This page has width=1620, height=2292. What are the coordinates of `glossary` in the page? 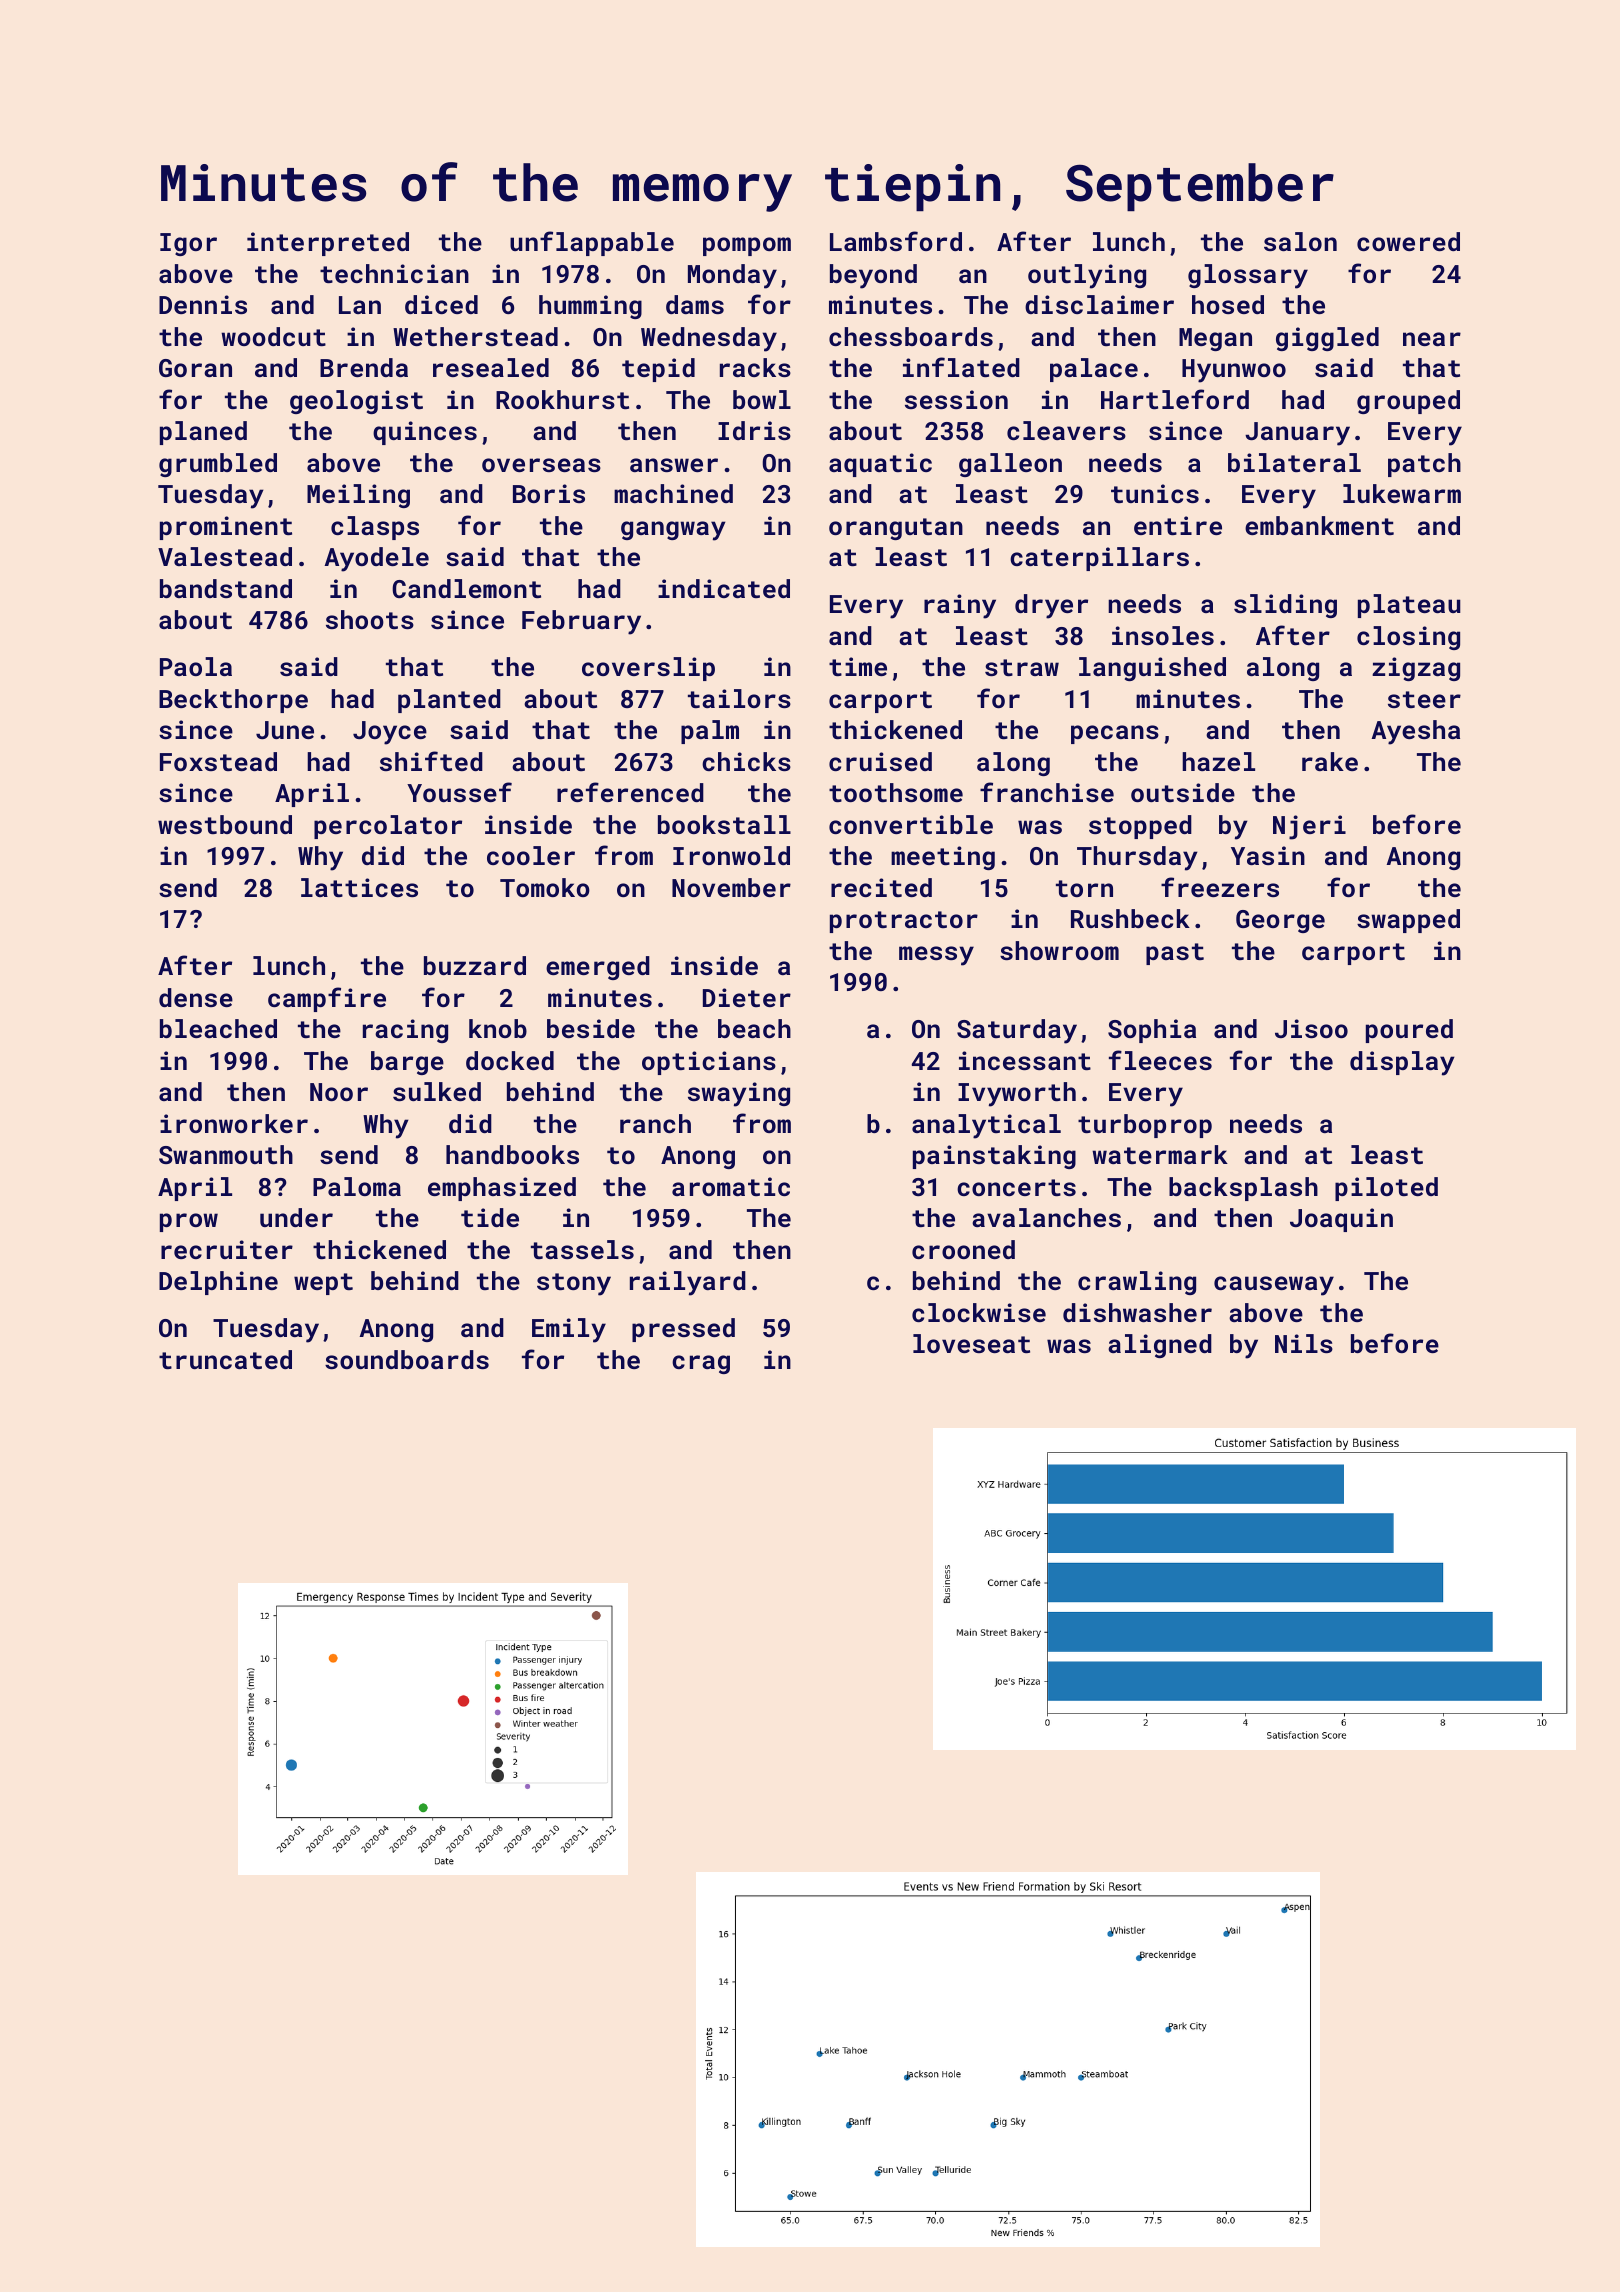 It's located at (1248, 276).
